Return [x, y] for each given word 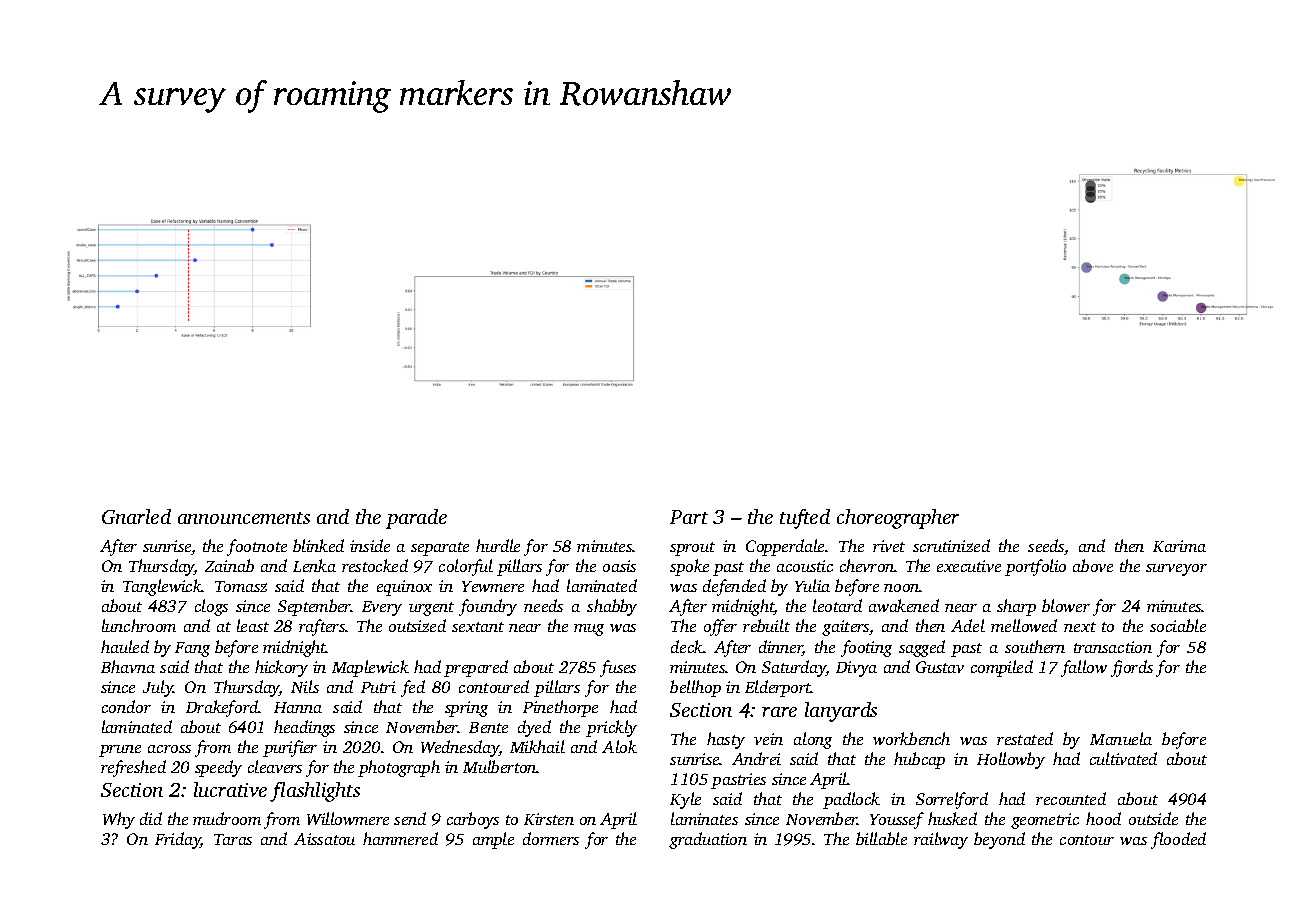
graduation [708, 840]
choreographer [898, 519]
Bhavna [128, 666]
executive [969, 566]
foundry [488, 607]
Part [689, 517]
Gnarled [136, 516]
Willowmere [348, 818]
